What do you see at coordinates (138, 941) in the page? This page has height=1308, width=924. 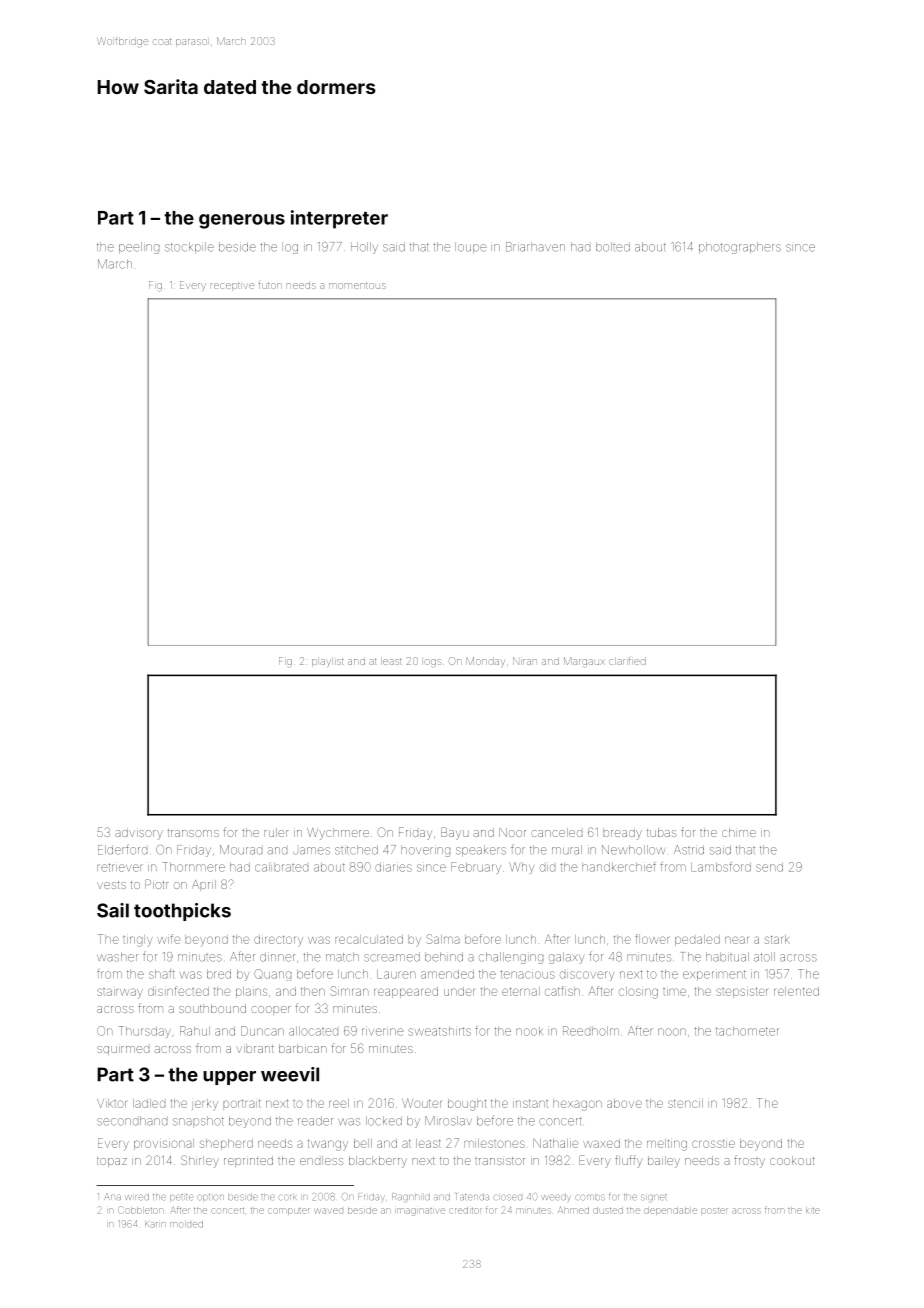 I see `tingly` at bounding box center [138, 941].
